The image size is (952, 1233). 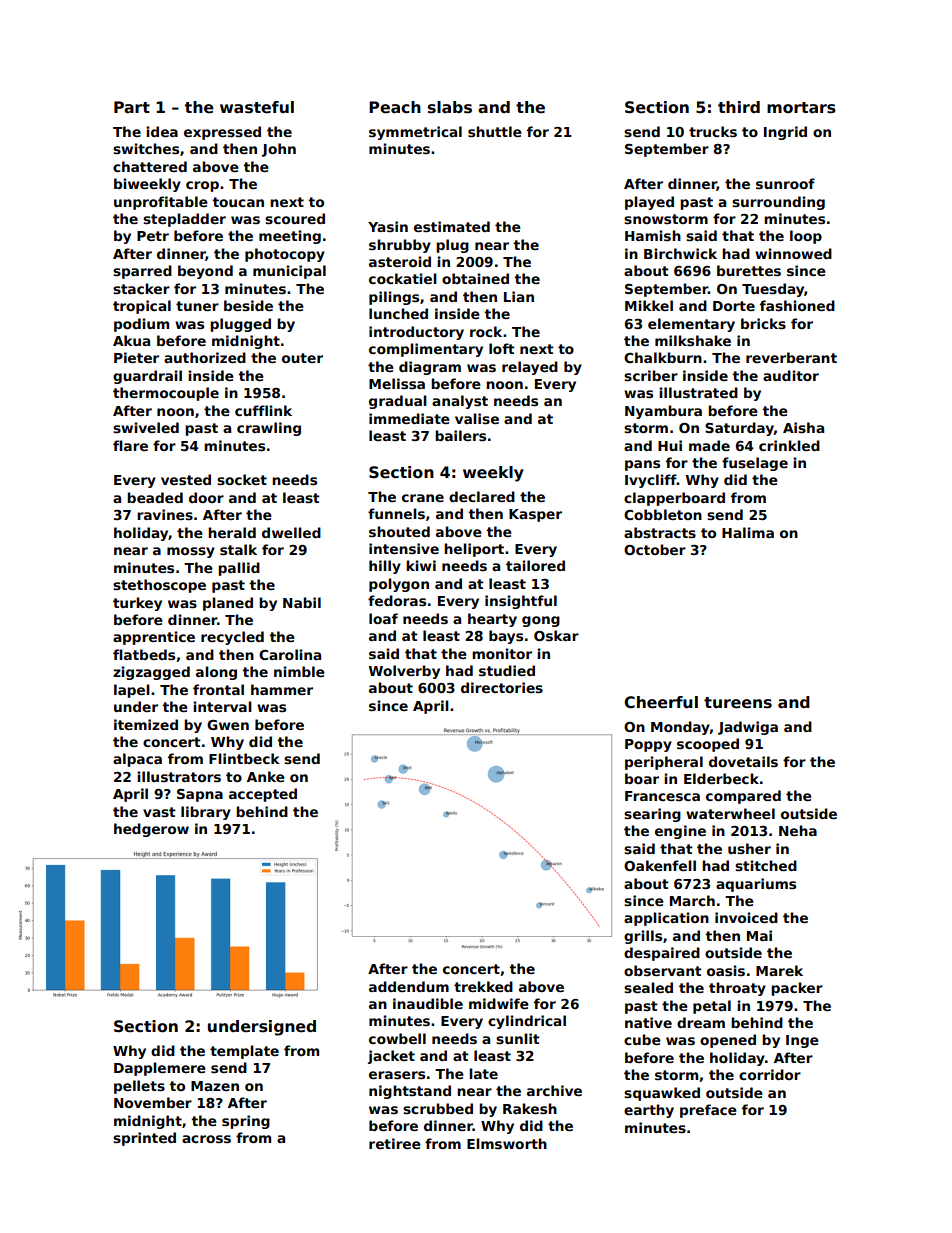 What do you see at coordinates (708, 1111) in the screenshot?
I see `preface` at bounding box center [708, 1111].
